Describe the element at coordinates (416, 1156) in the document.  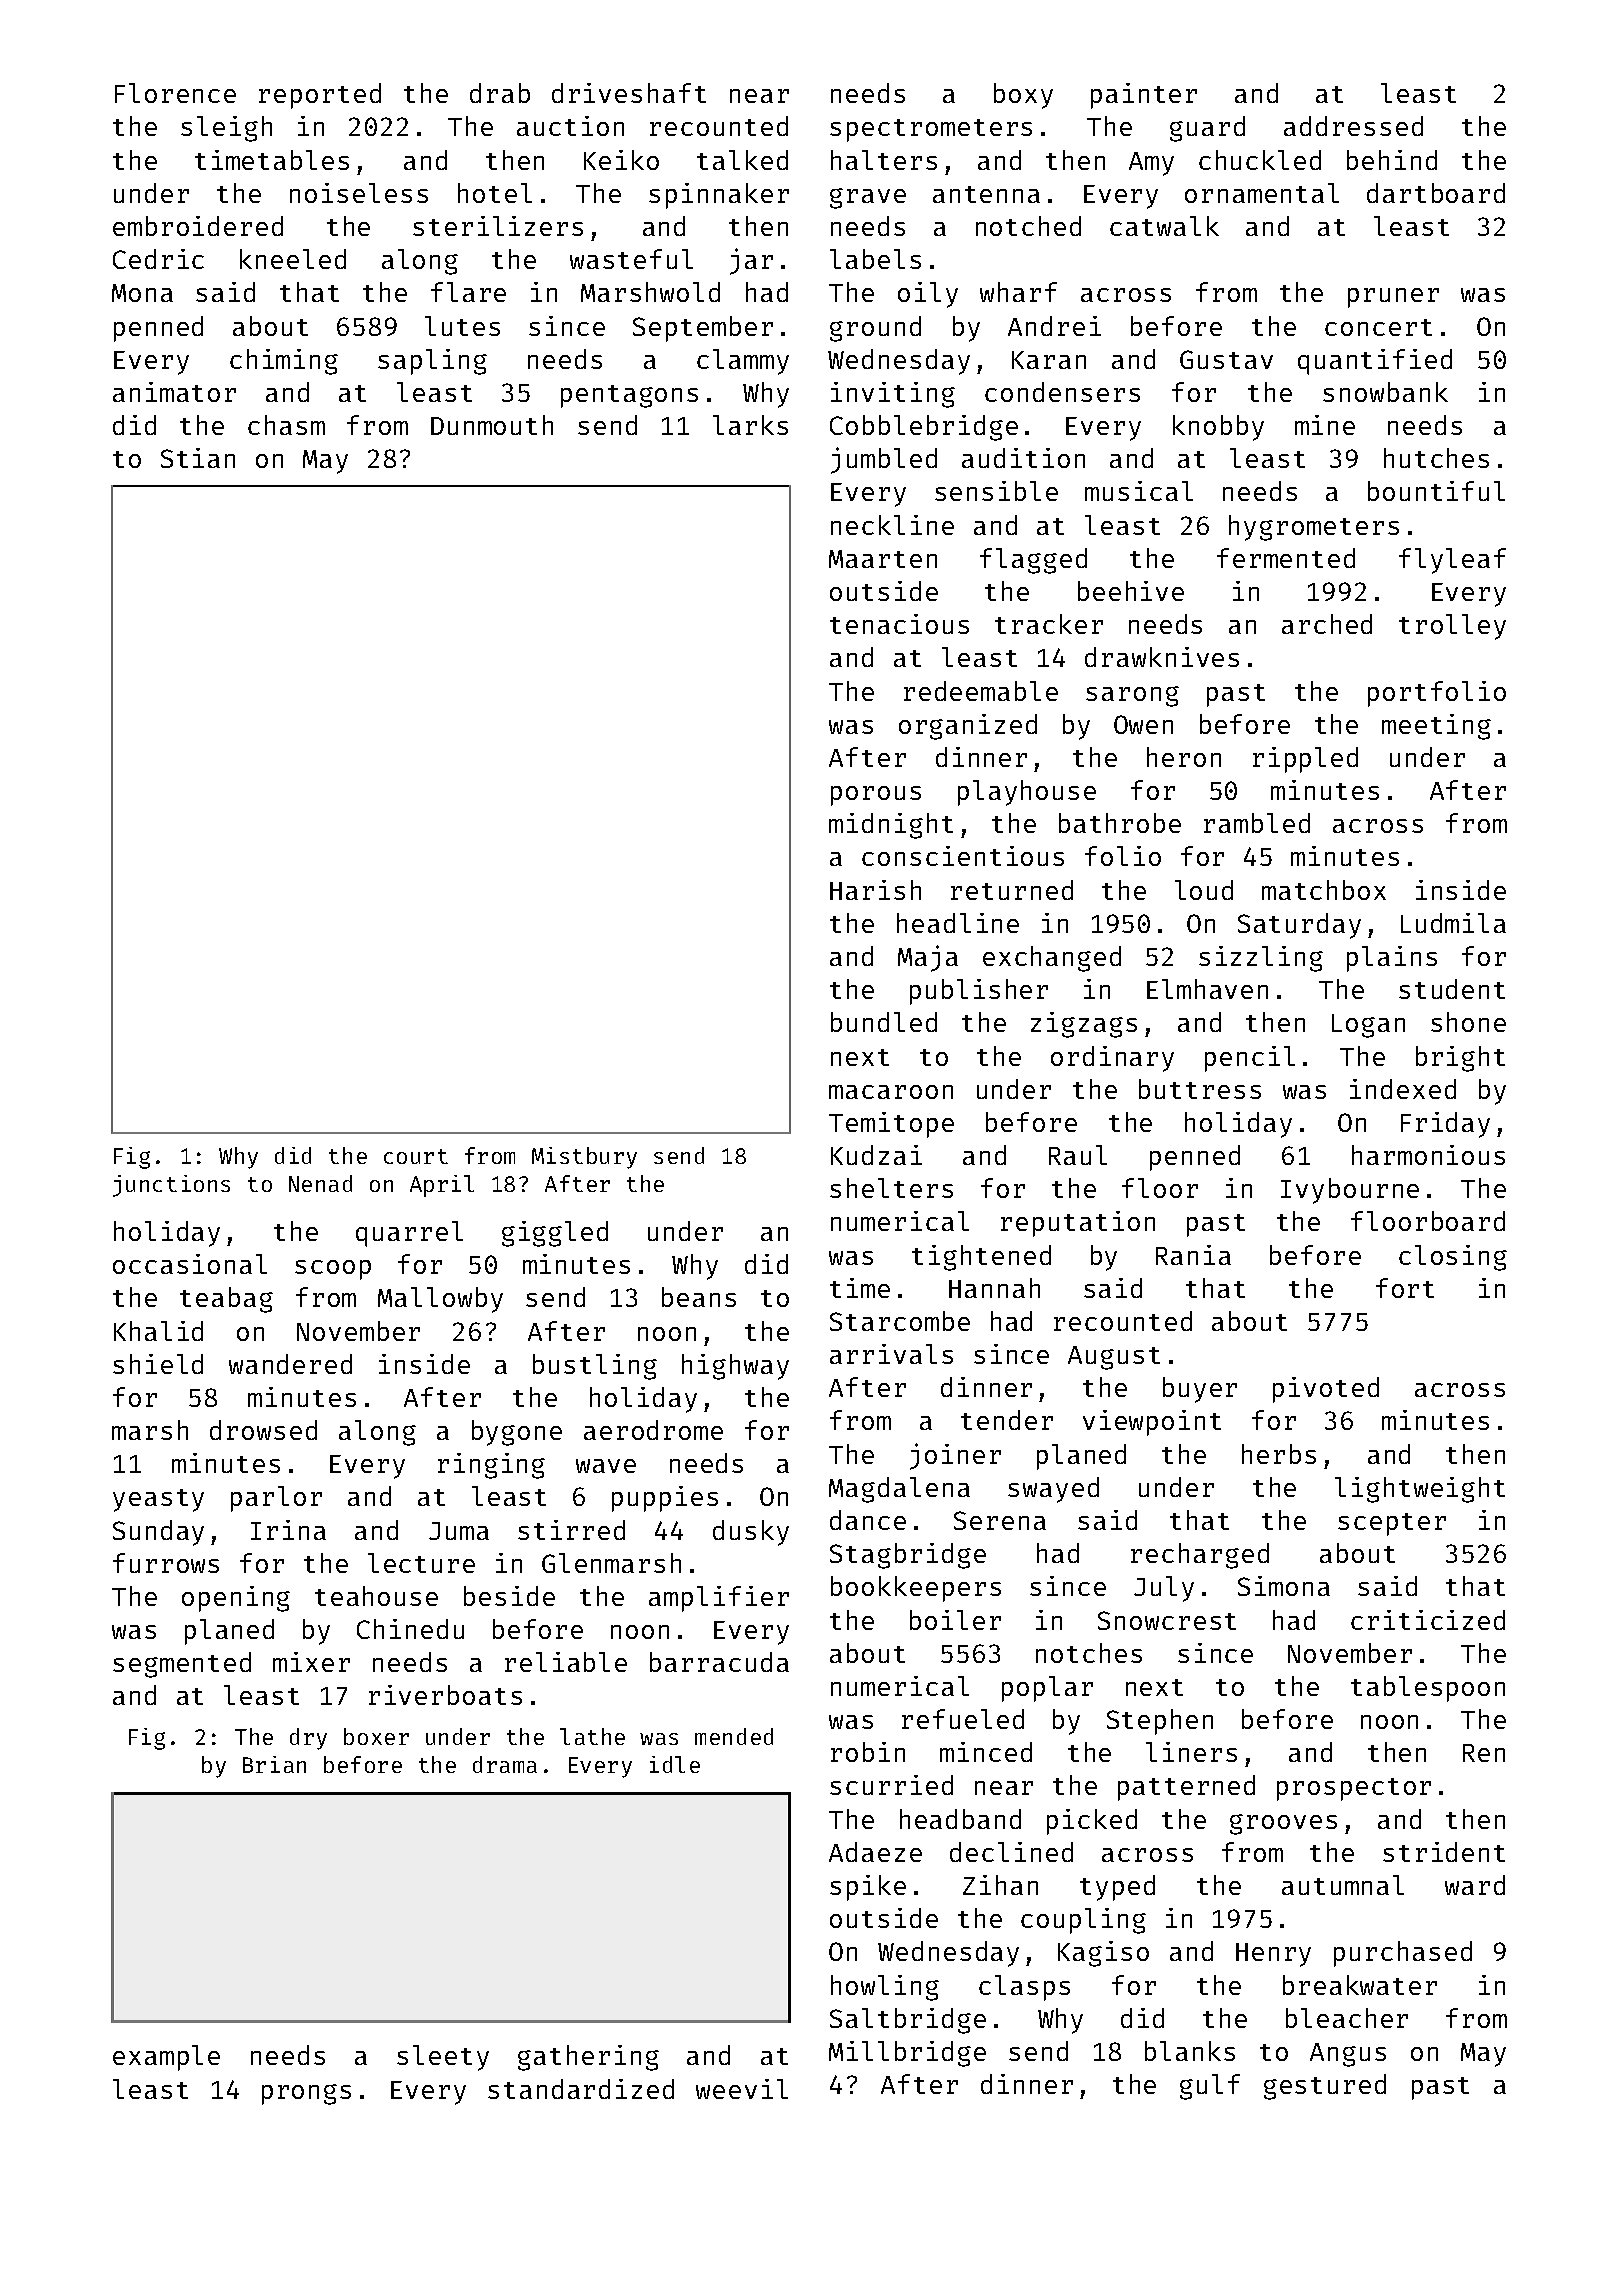
I see `court` at that location.
